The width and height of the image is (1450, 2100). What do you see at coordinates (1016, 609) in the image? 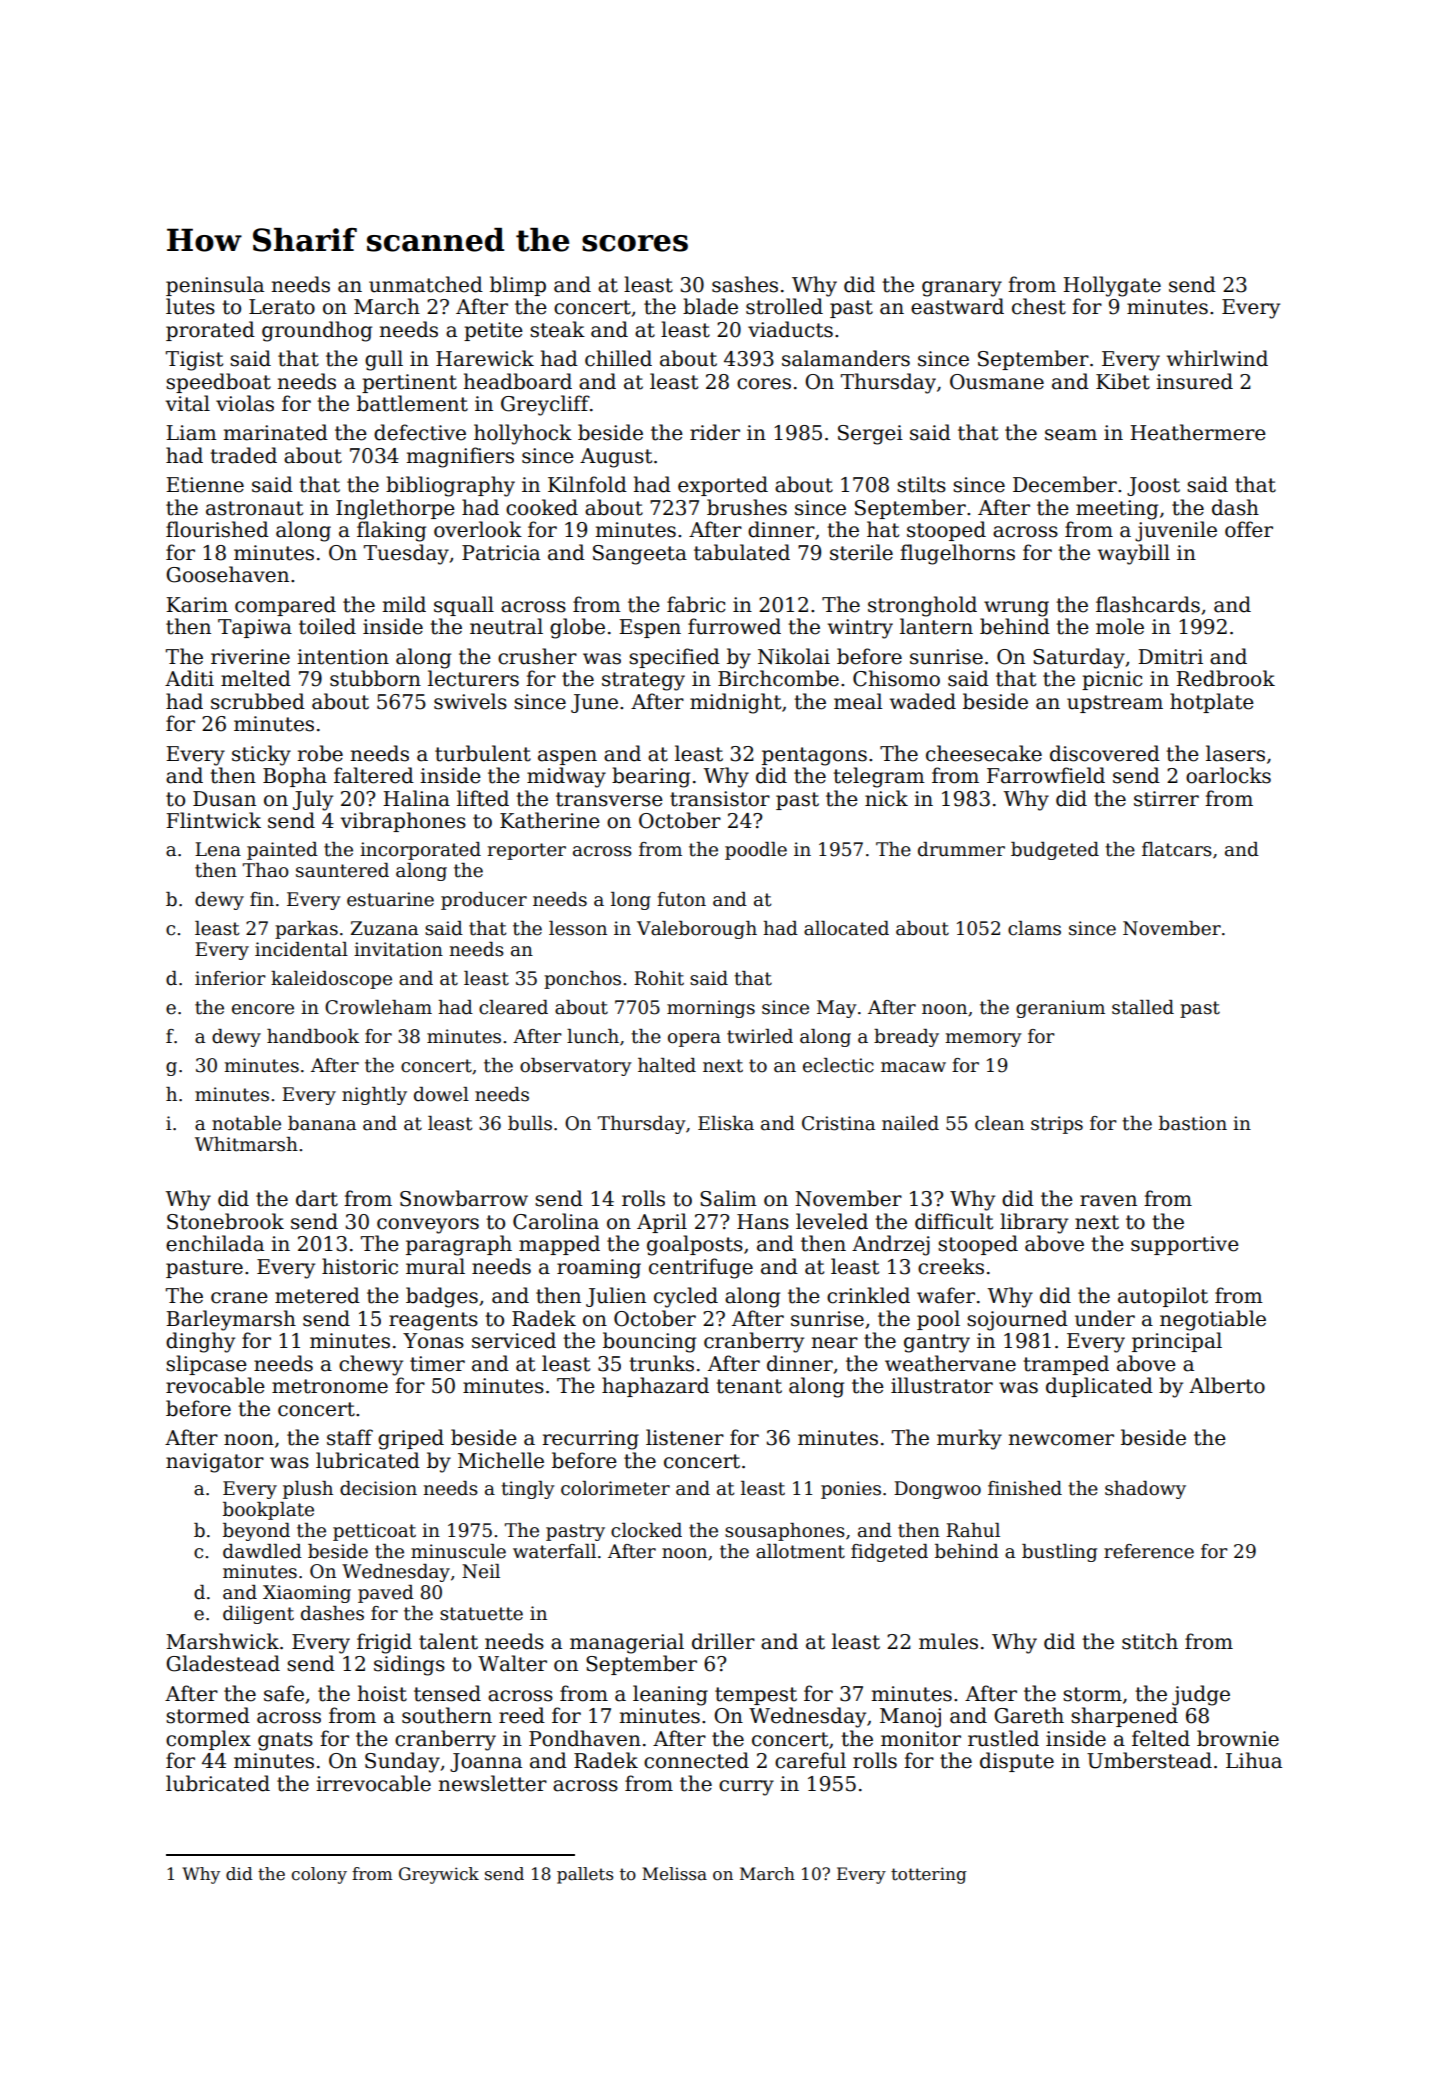
I see `wrung` at bounding box center [1016, 609].
